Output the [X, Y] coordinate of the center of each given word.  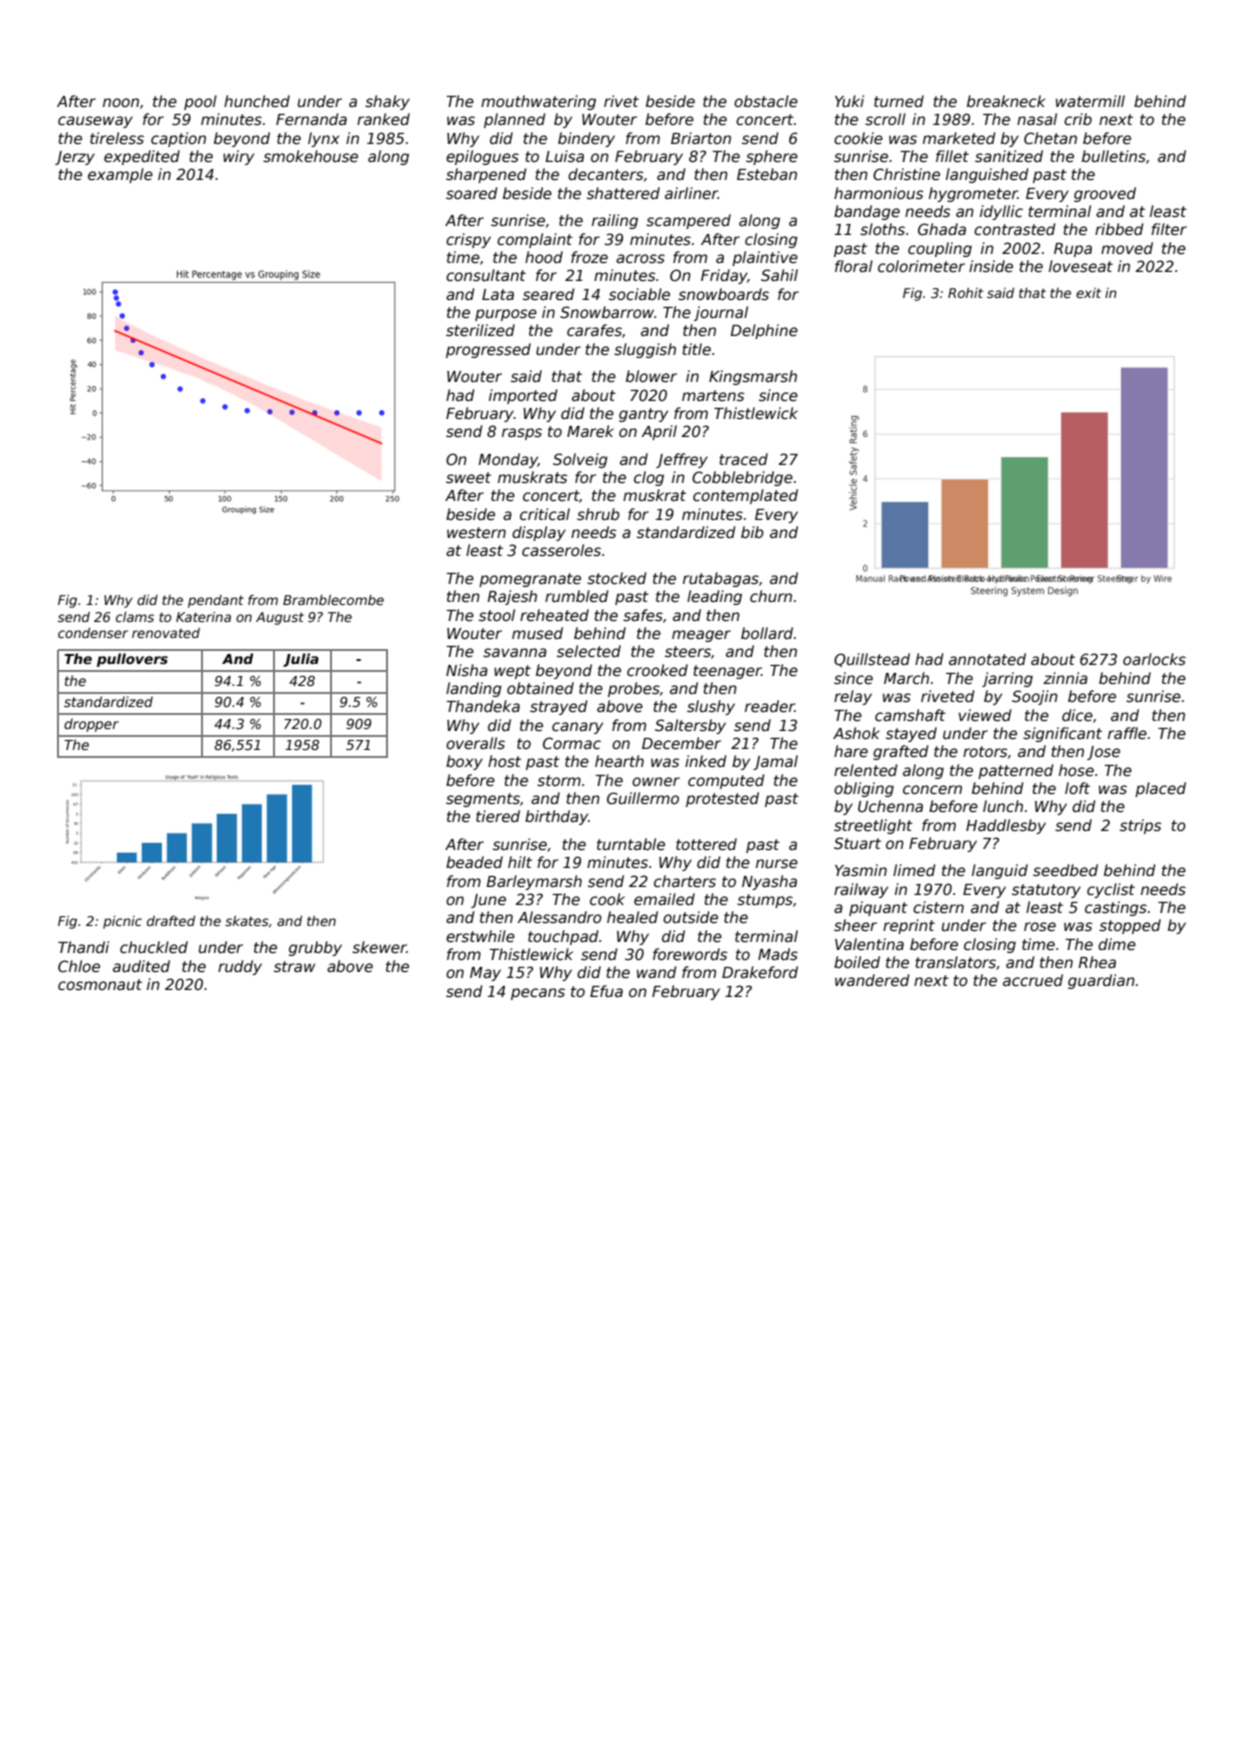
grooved [1105, 194]
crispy [468, 240]
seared [548, 294]
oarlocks [1154, 659]
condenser [93, 633]
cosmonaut [100, 984]
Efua [606, 991]
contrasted [1014, 229]
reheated [554, 615]
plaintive [765, 258]
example [120, 175]
